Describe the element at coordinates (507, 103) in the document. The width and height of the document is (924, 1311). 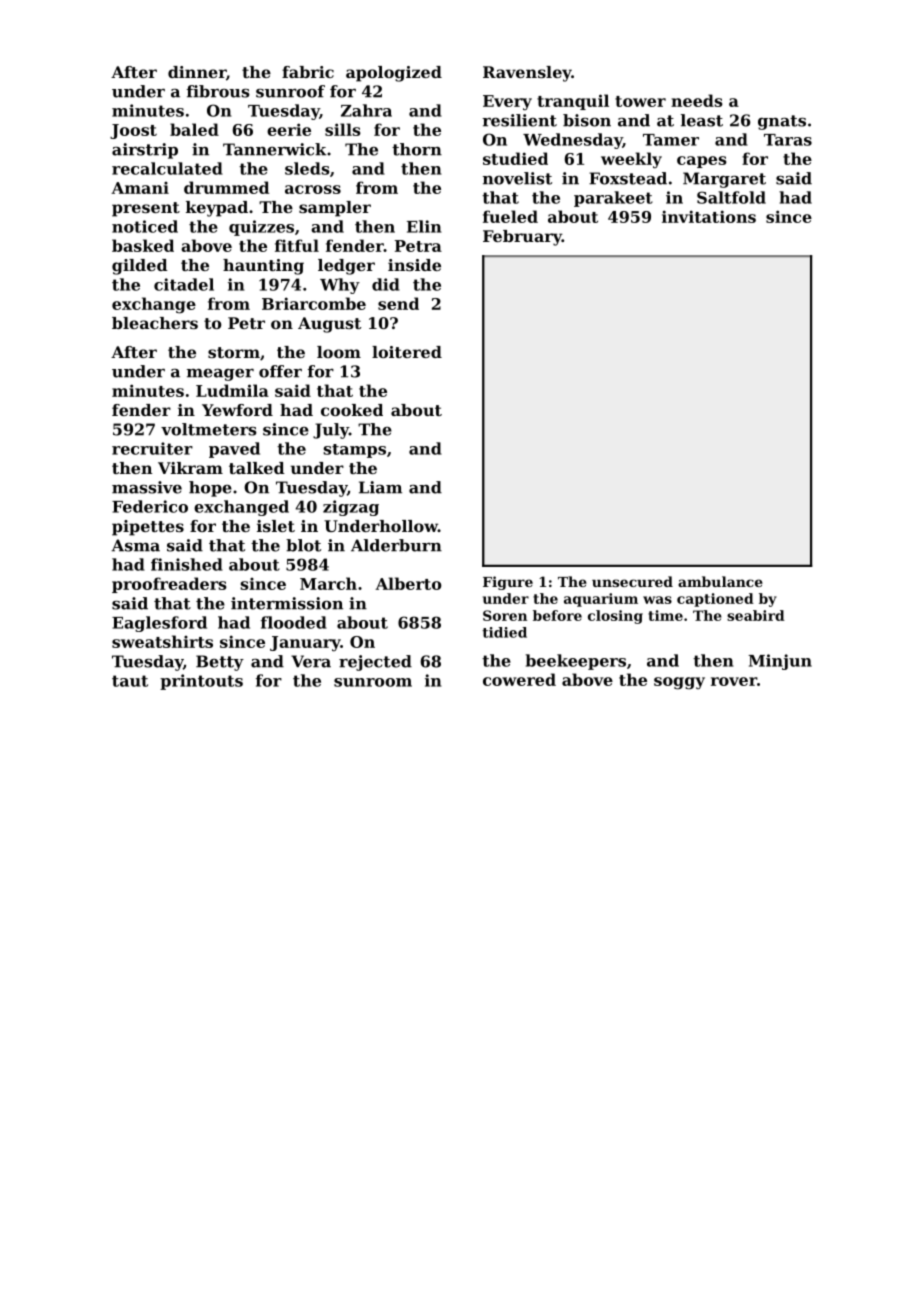
I see `Every` at that location.
